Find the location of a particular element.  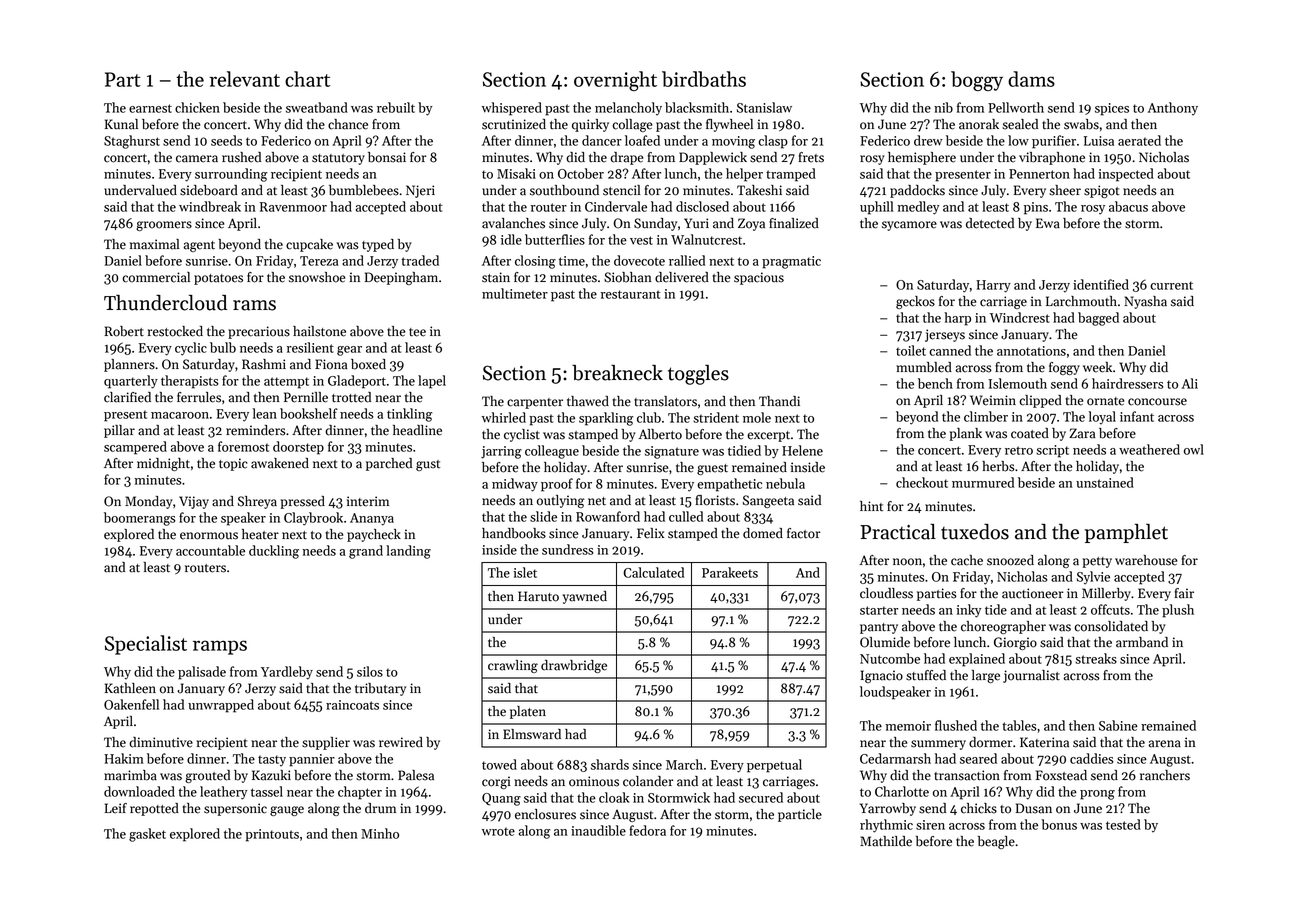

relevant is located at coordinates (244, 79).
